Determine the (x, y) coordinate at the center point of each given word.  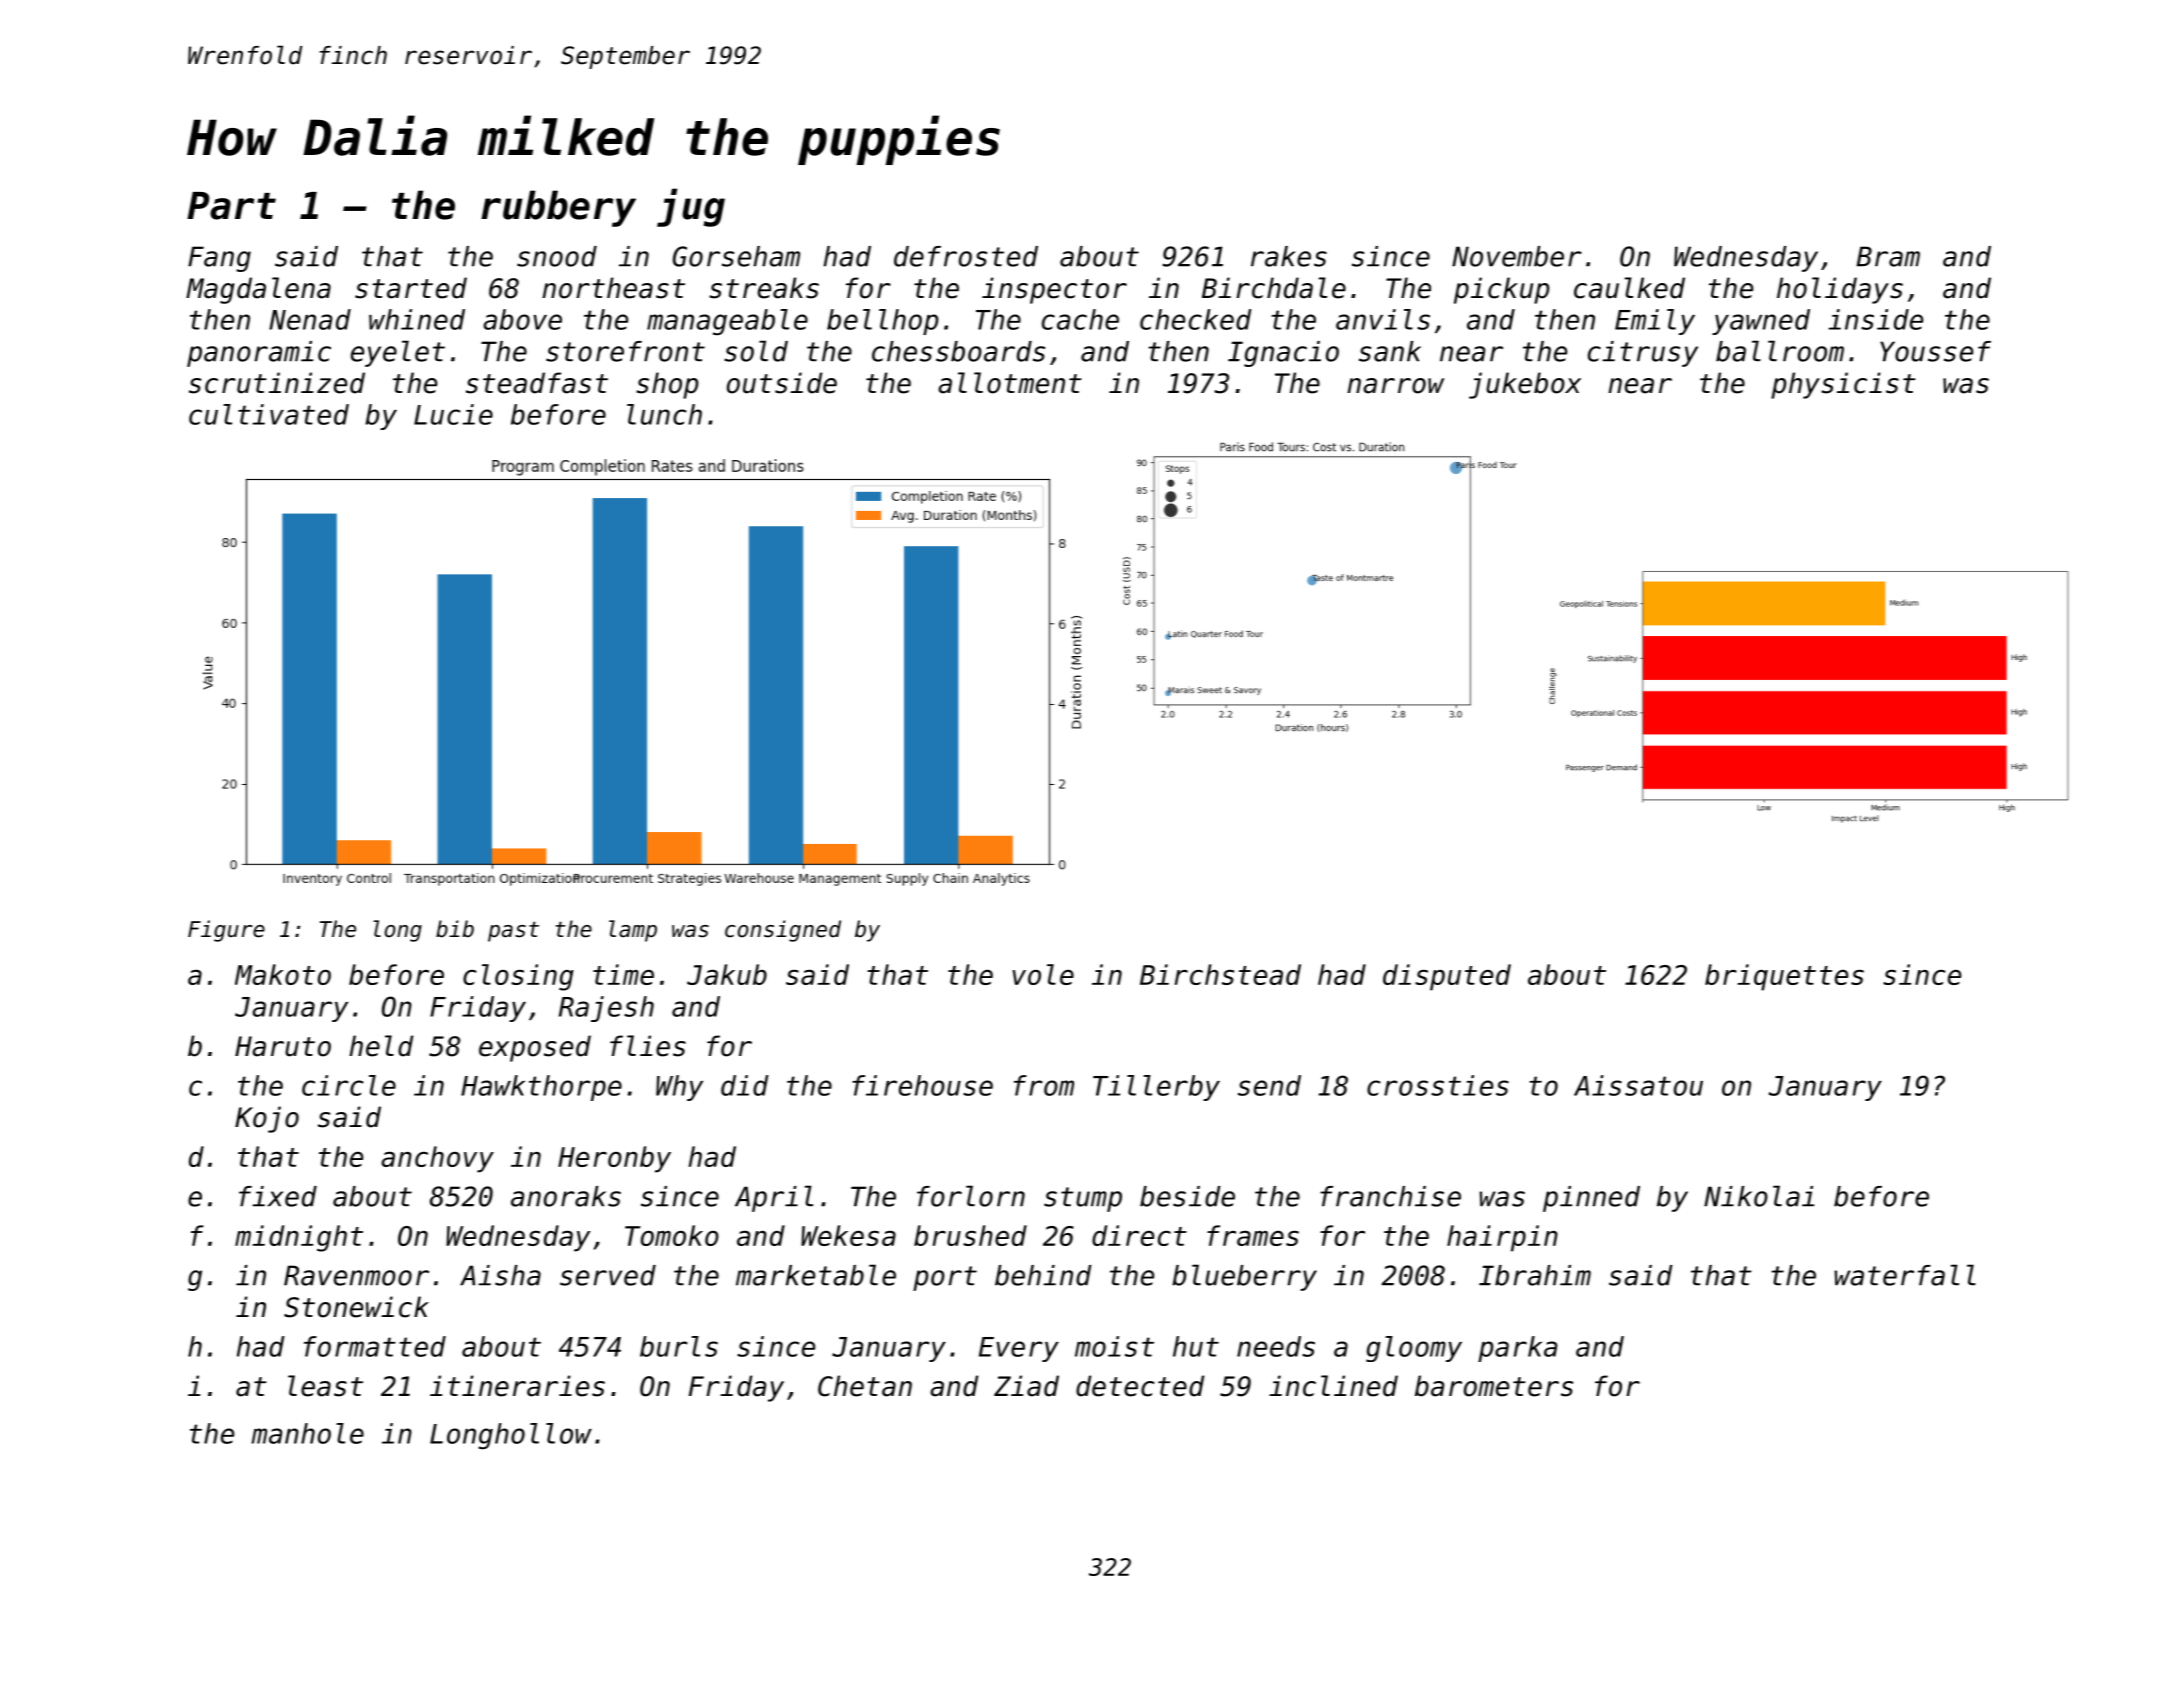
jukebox (1525, 385)
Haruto (283, 1046)
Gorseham (736, 256)
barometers (1494, 1386)
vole (1043, 974)
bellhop (882, 322)
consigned (783, 931)
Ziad (1026, 1386)
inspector (1054, 290)
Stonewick (356, 1307)
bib (455, 929)
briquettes (1784, 977)
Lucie (453, 414)
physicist (1843, 385)
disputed (1447, 977)
